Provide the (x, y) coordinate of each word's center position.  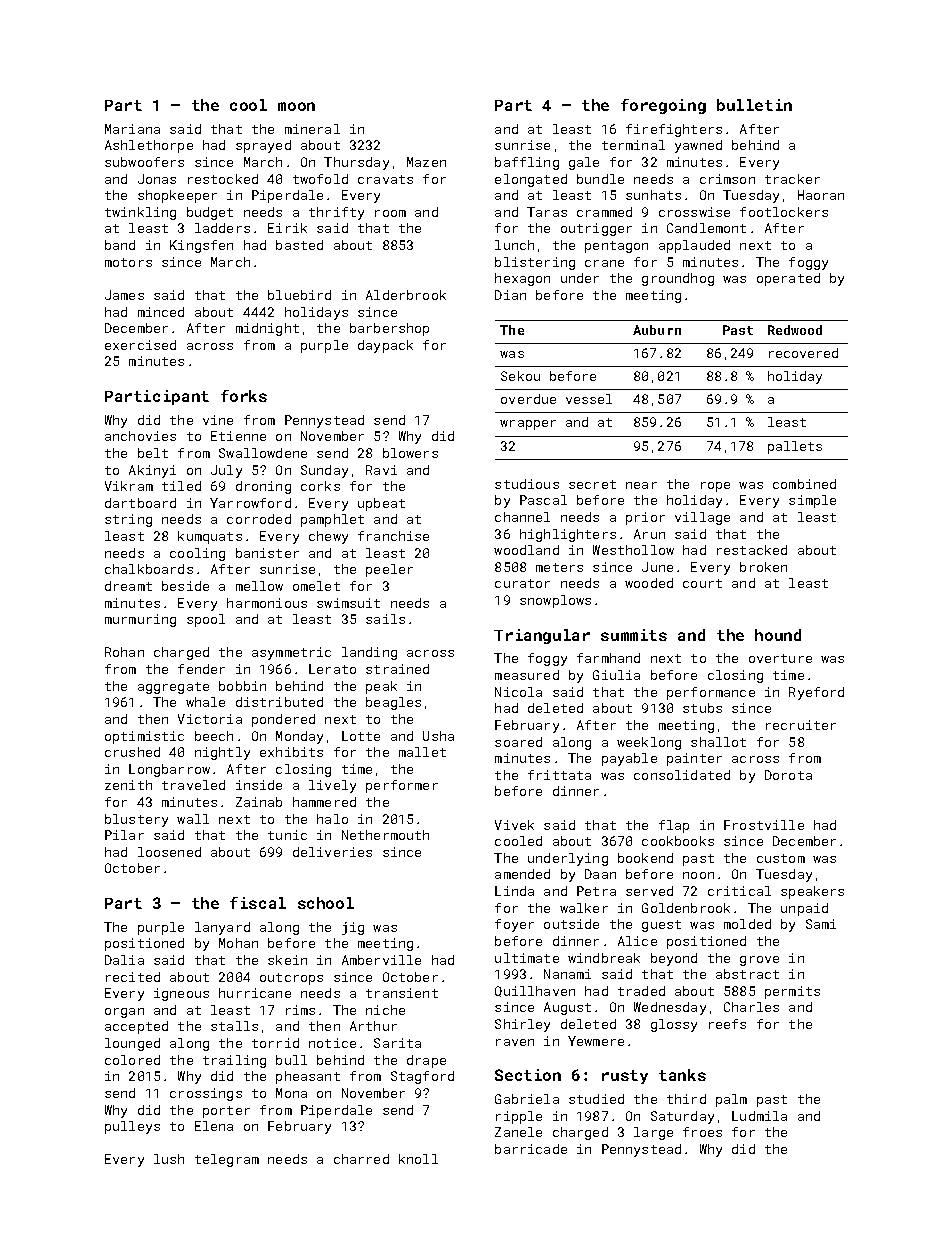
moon (296, 106)
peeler (389, 570)
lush (169, 1159)
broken (763, 567)
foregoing (663, 106)
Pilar (124, 835)
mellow (259, 586)
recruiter (801, 725)
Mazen (426, 162)
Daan (600, 874)
